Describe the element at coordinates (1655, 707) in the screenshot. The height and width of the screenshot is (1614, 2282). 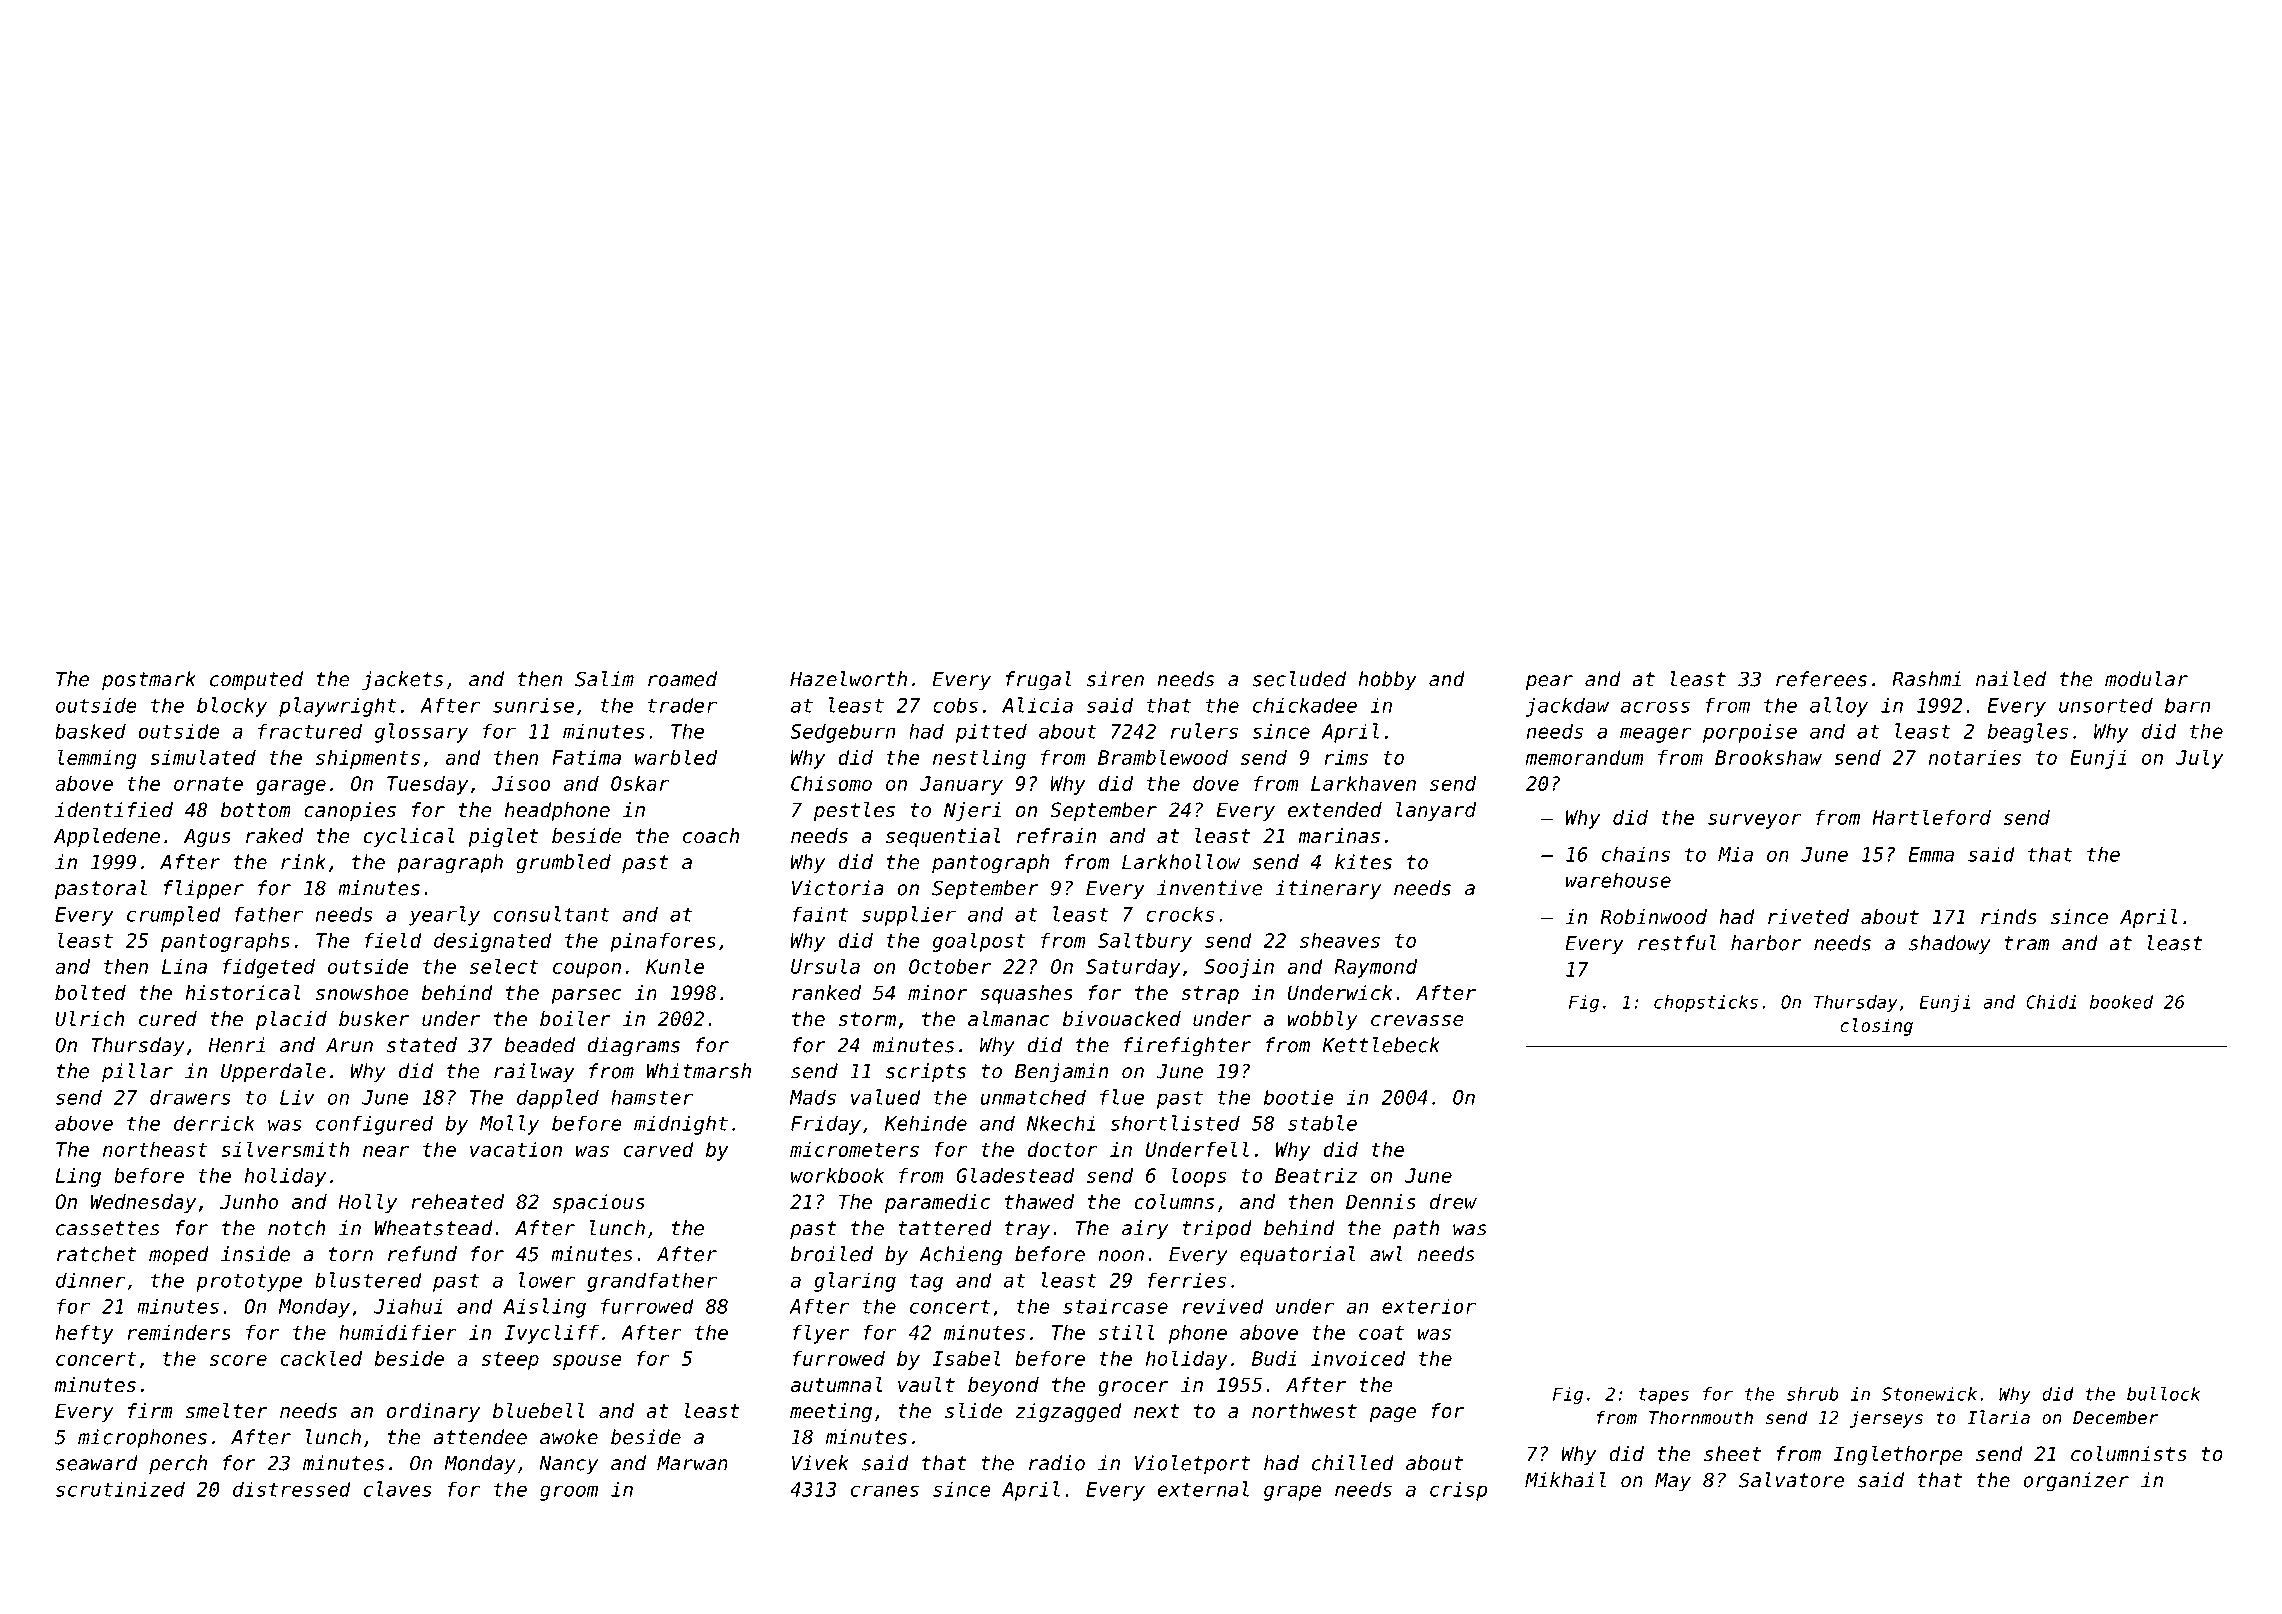
I see `across` at that location.
